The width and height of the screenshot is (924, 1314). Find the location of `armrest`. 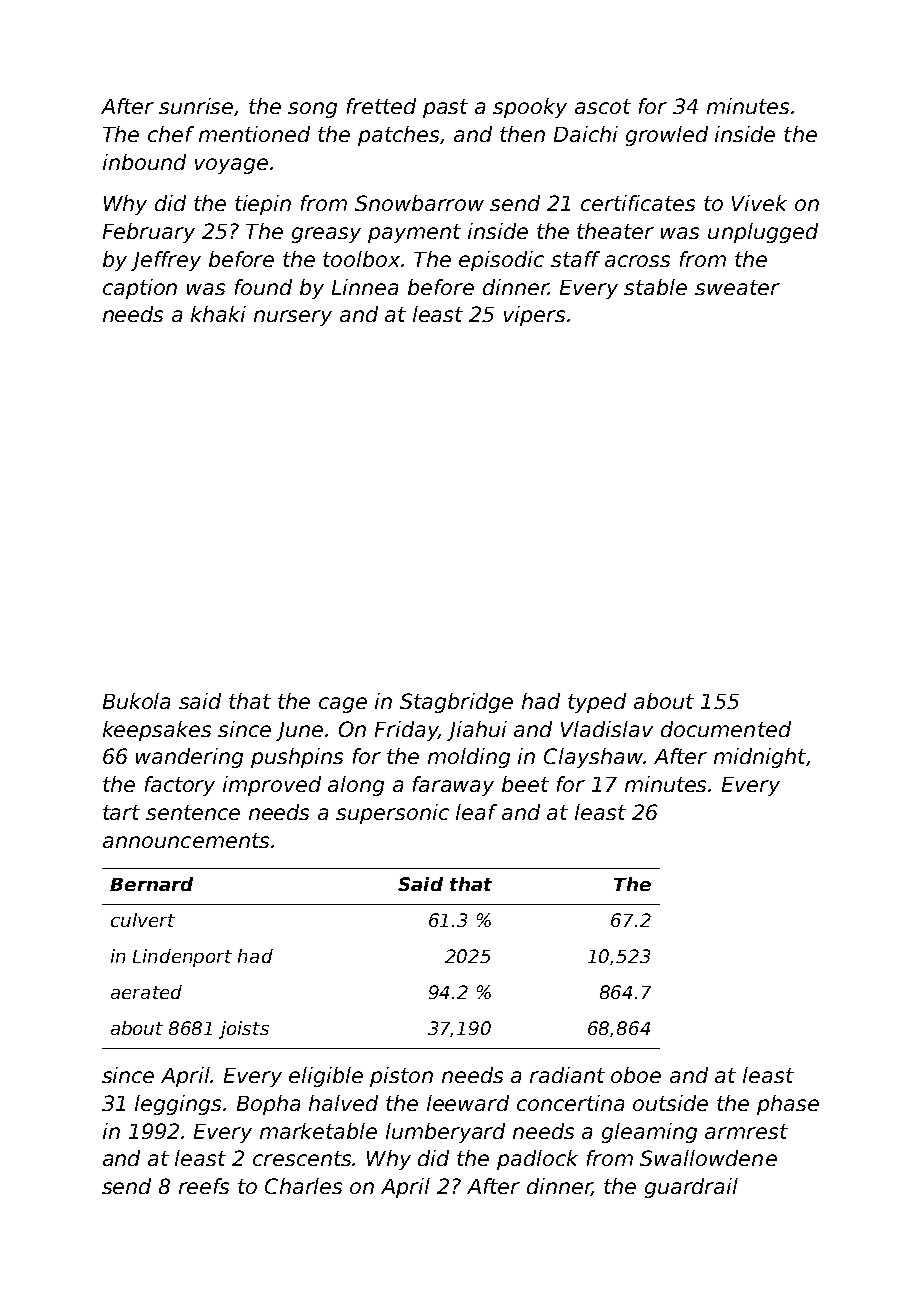

armrest is located at coordinates (746, 1131).
